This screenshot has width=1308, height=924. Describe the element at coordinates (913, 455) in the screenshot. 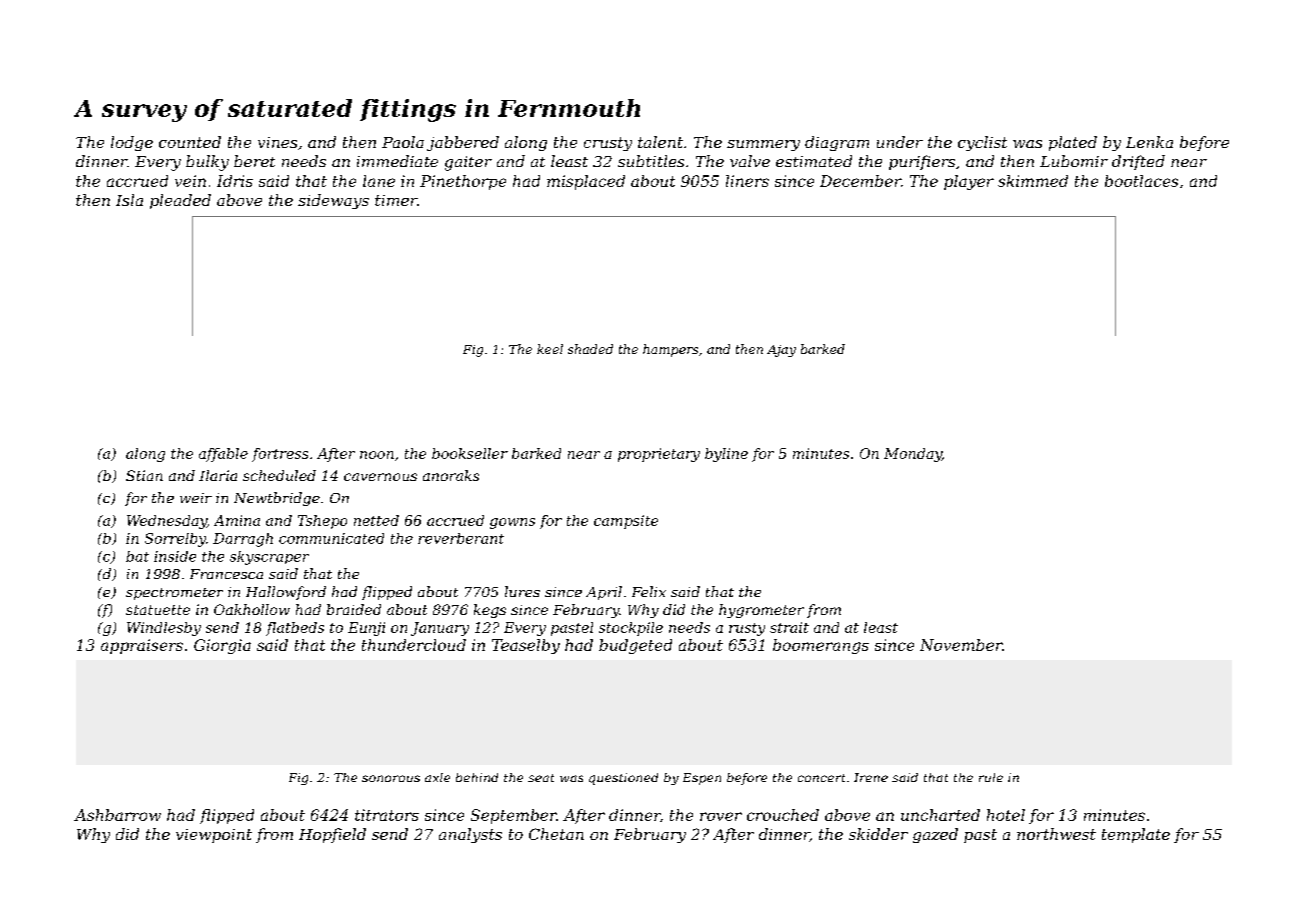

I see `Monday` at that location.
